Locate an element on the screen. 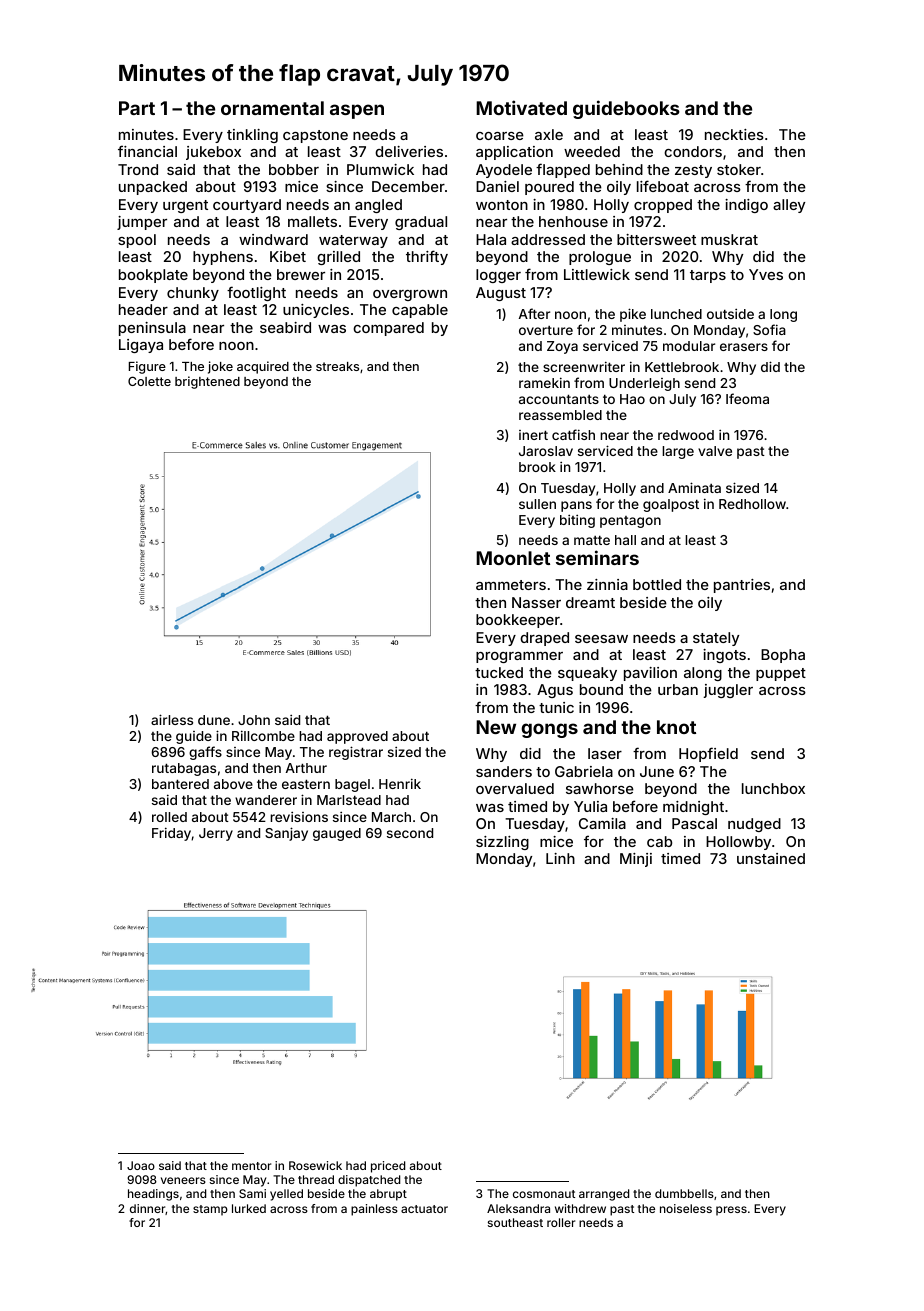 The height and width of the screenshot is (1311, 924). neckties is located at coordinates (734, 134).
